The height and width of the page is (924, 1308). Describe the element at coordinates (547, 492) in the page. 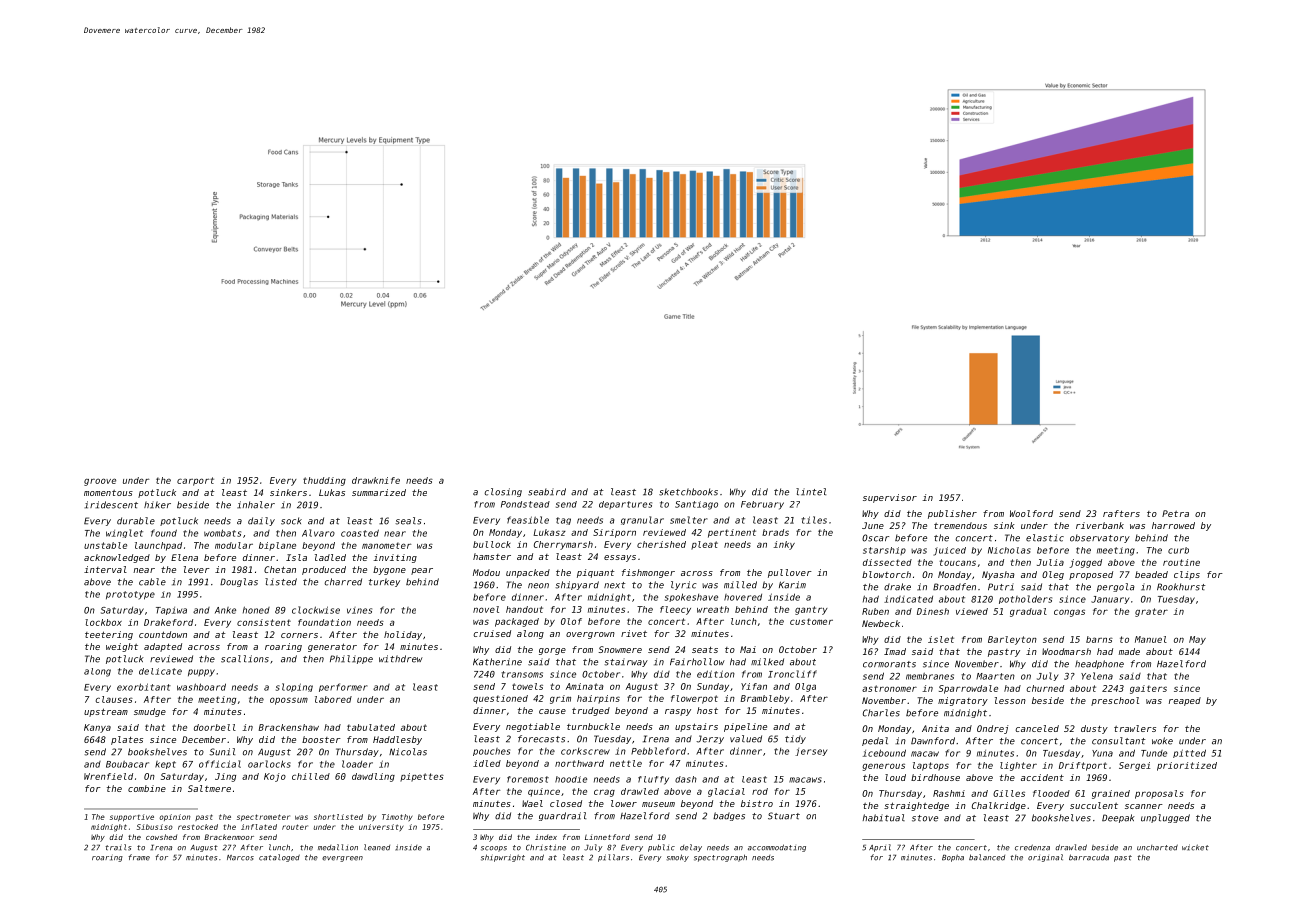

I see `seabird` at that location.
